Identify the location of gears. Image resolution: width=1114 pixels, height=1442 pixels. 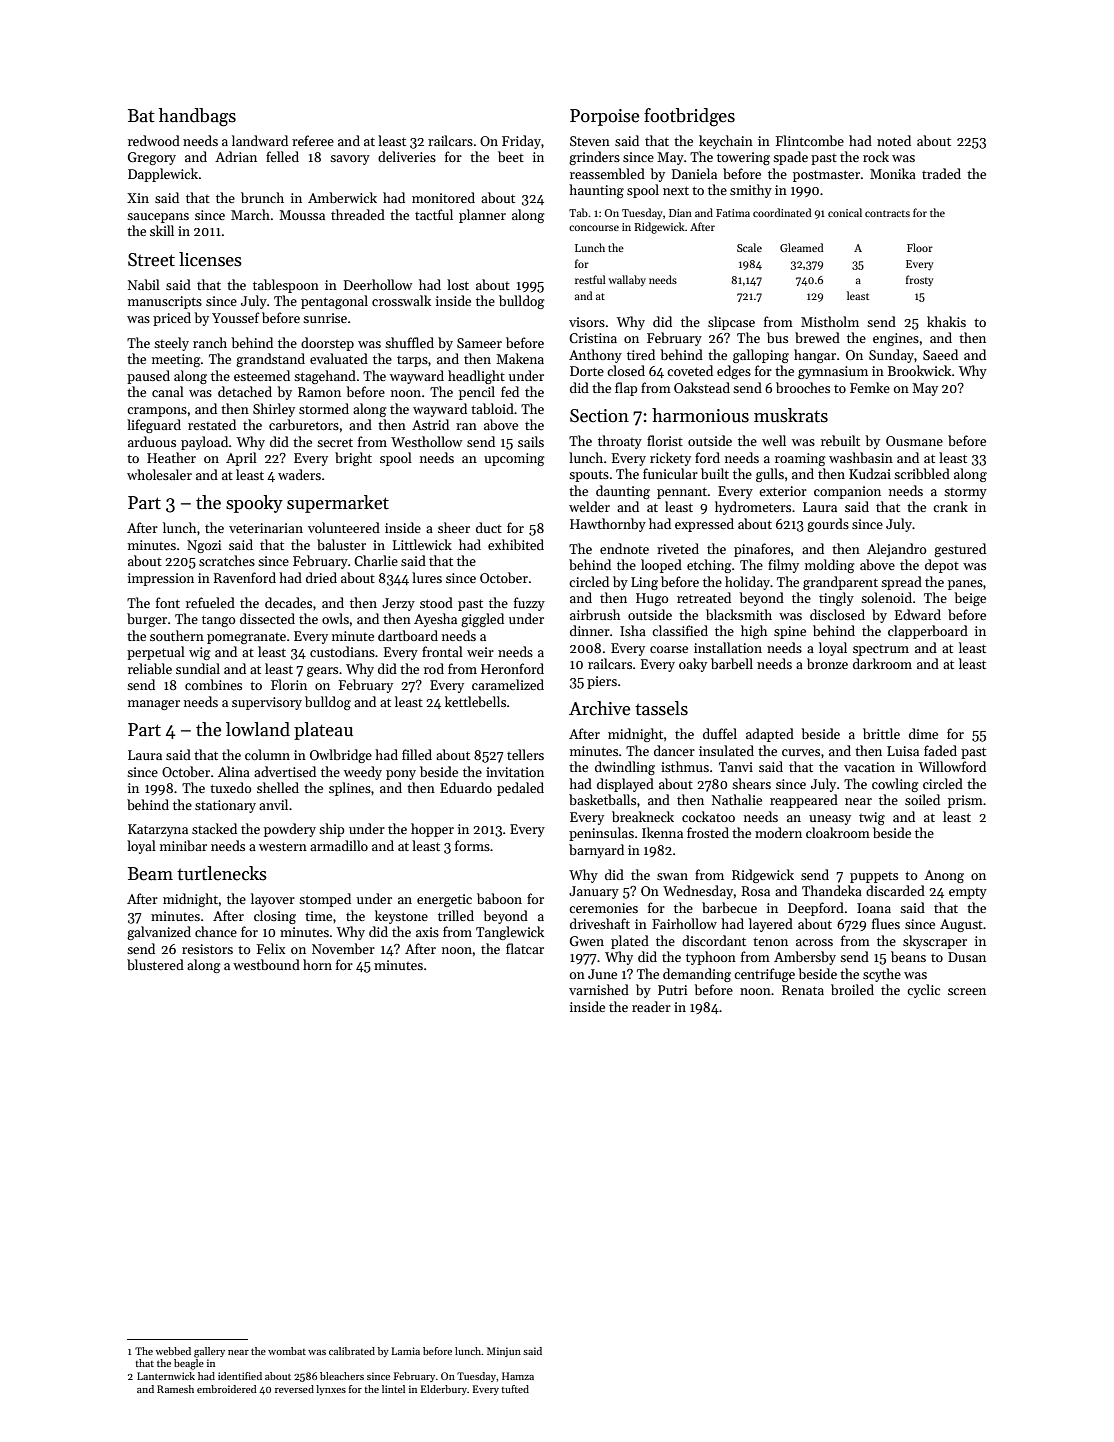
(322, 672).
